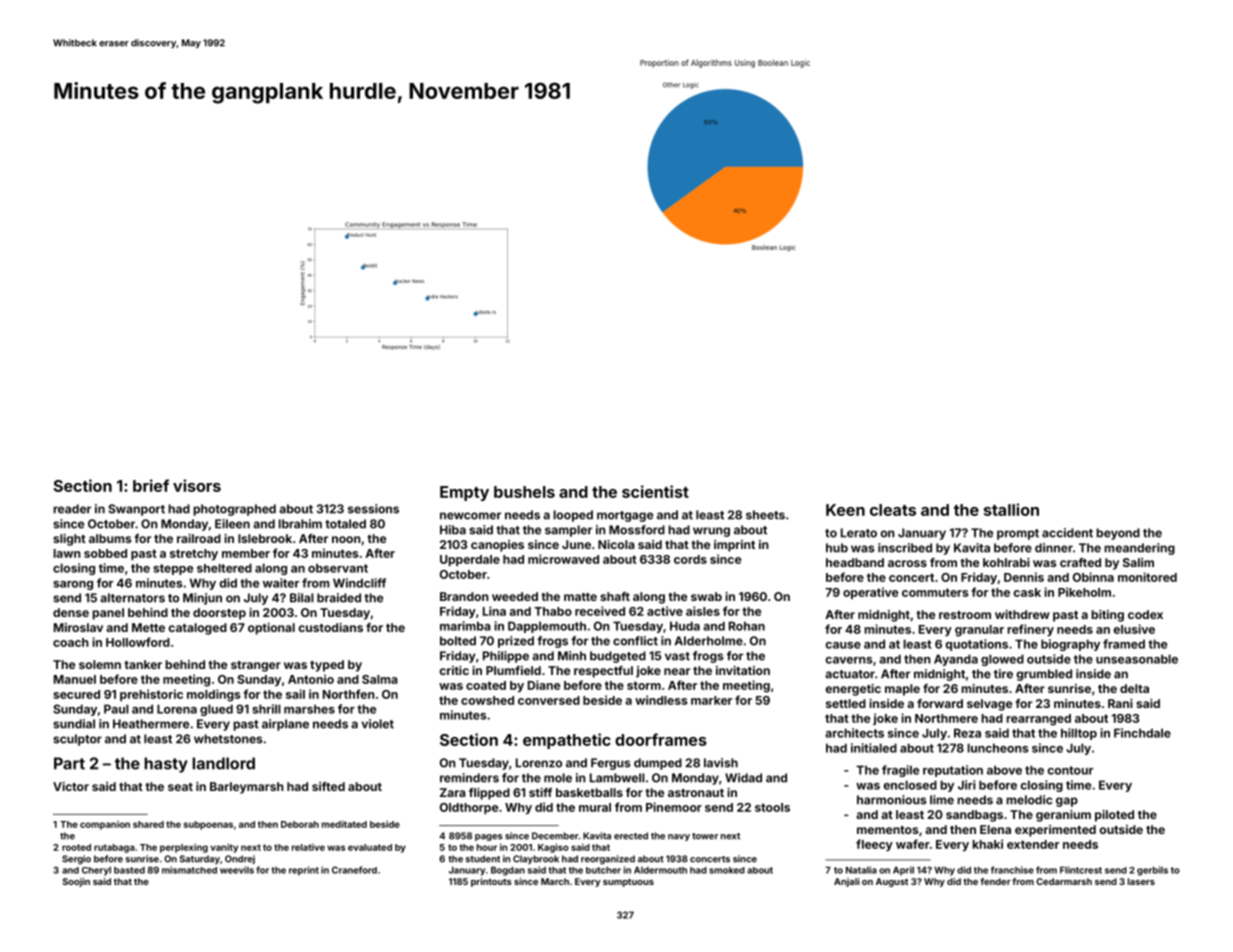 The width and height of the document is (1233, 952). I want to click on Soojin, so click(76, 882).
